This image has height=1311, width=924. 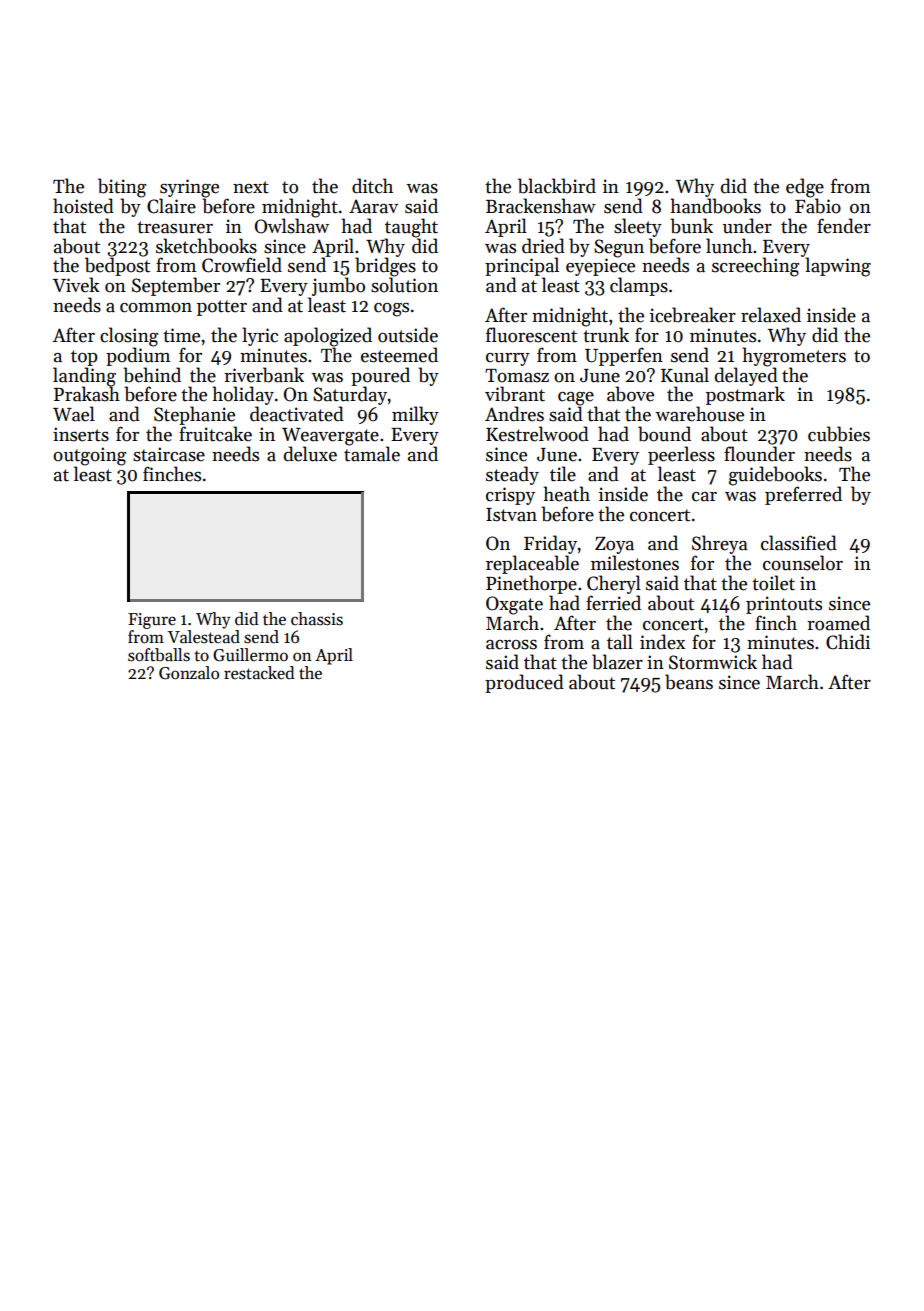 I want to click on crispy, so click(x=510, y=496).
